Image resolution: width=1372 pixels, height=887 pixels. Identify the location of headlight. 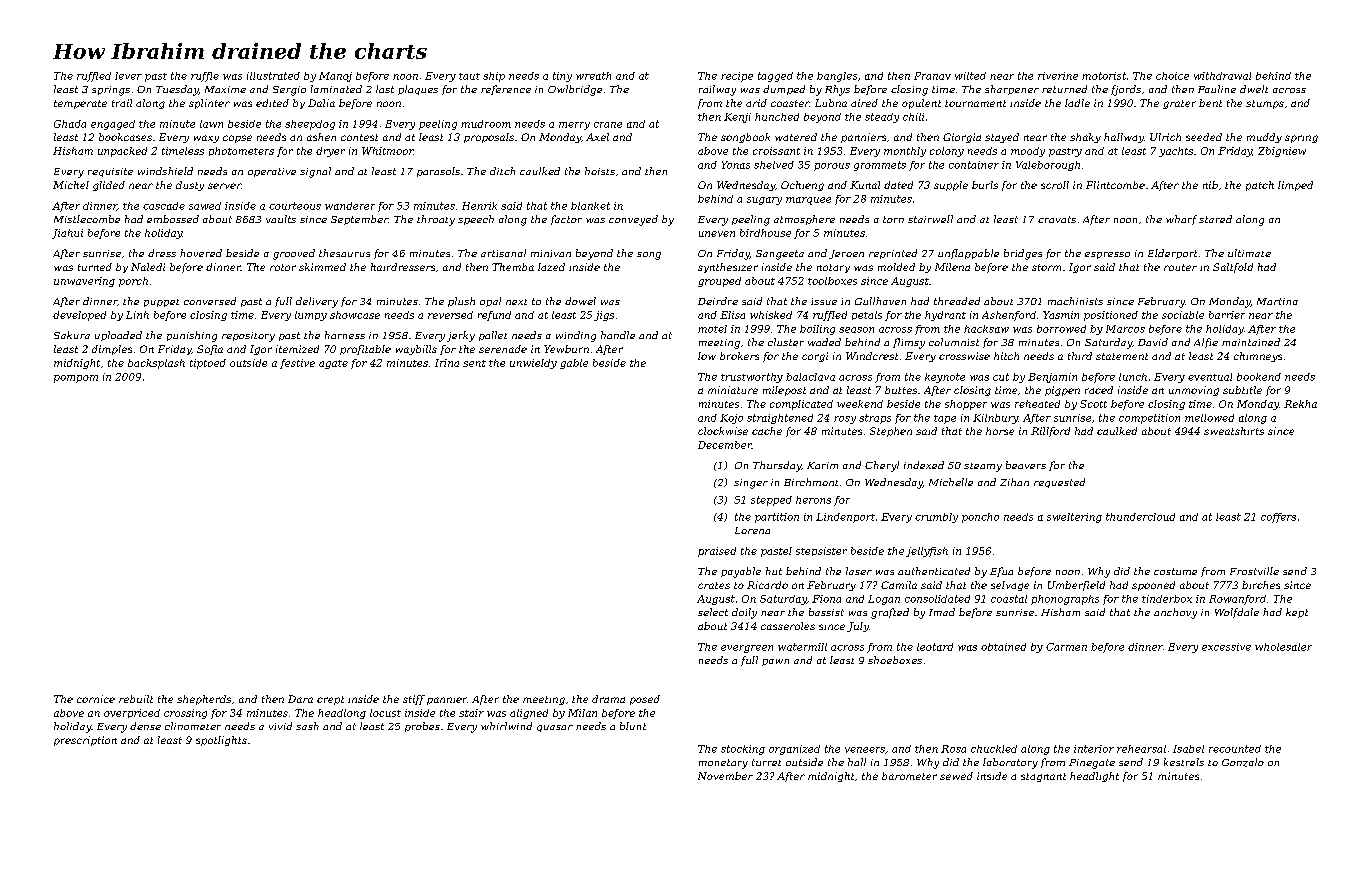
(1094, 777).
